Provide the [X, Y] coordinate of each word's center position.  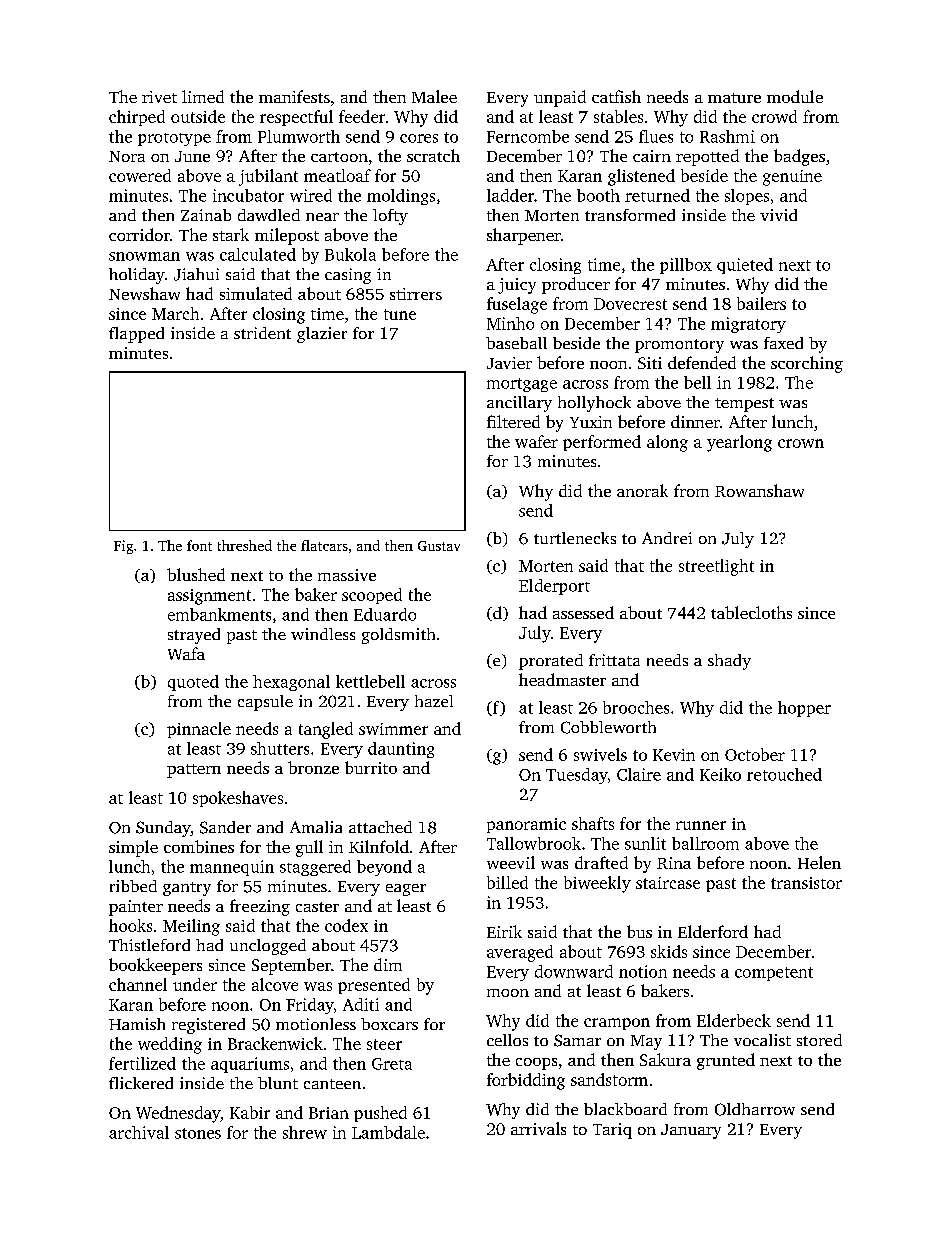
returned [657, 195]
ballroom [705, 843]
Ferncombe [528, 136]
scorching [807, 364]
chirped [137, 118]
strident [262, 333]
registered [208, 1026]
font [199, 545]
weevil [511, 862]
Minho [510, 323]
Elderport [554, 587]
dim [388, 964]
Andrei [667, 538]
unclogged [268, 947]
